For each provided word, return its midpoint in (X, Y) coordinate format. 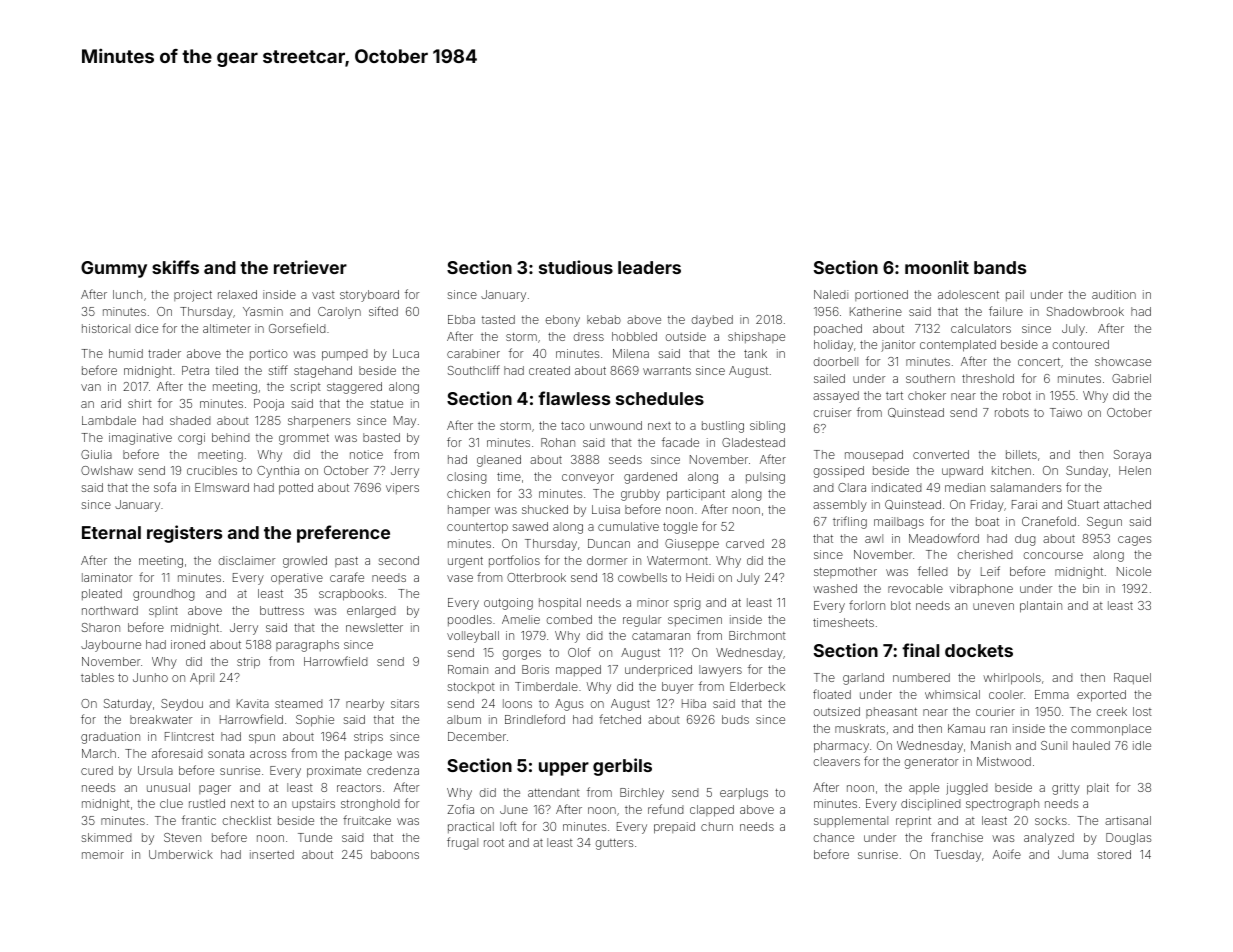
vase (460, 578)
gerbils (622, 767)
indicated (897, 487)
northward (110, 610)
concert (1039, 362)
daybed (712, 321)
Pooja (269, 405)
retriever (310, 267)
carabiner (473, 353)
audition (1114, 294)
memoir (103, 854)
